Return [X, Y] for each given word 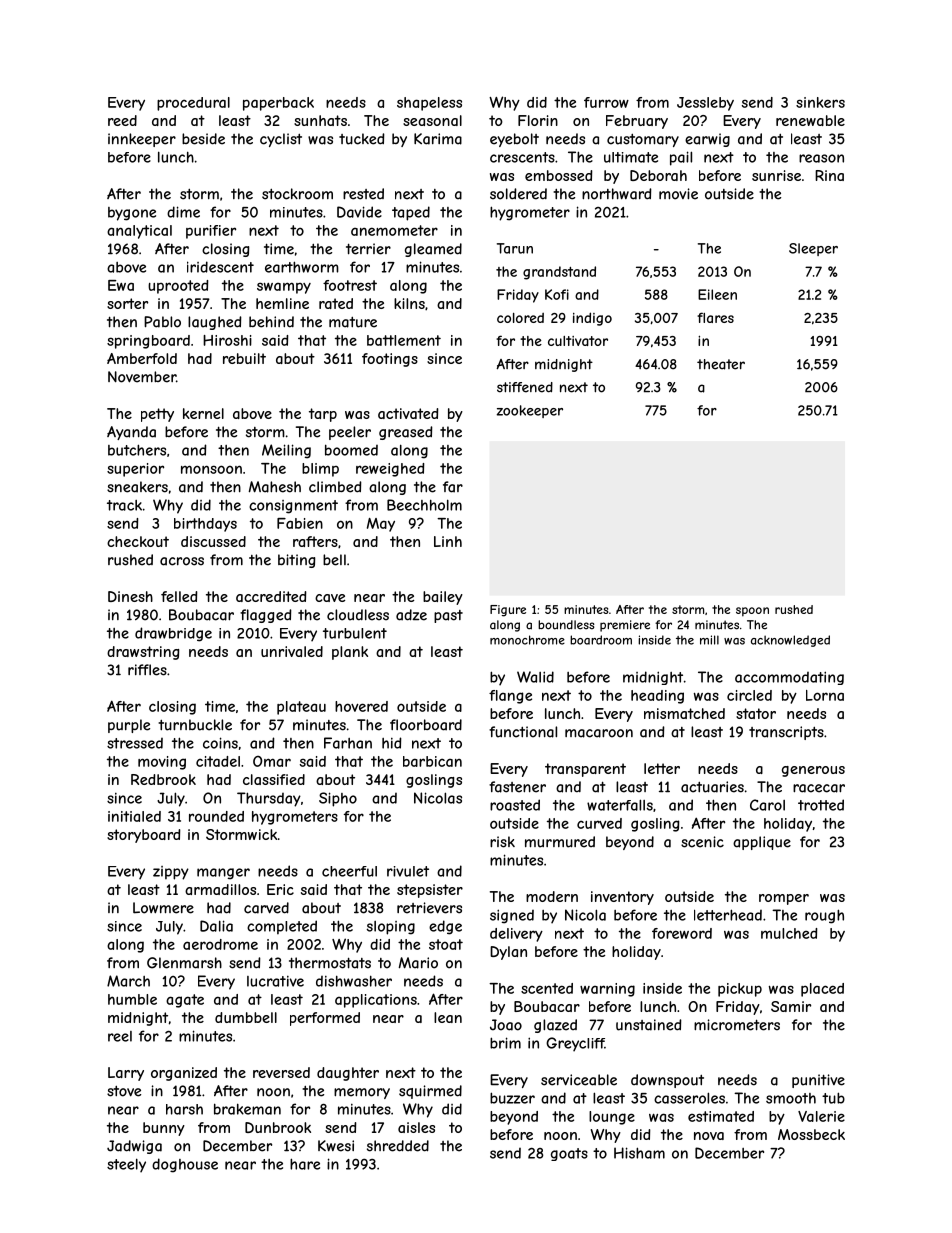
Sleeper [813, 249]
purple [129, 726]
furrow [606, 102]
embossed [558, 175]
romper [784, 899]
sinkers [820, 102]
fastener [517, 787]
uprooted [178, 287]
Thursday [269, 799]
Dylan [508, 953]
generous [813, 771]
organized [184, 1074]
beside [203, 139]
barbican [432, 761]
